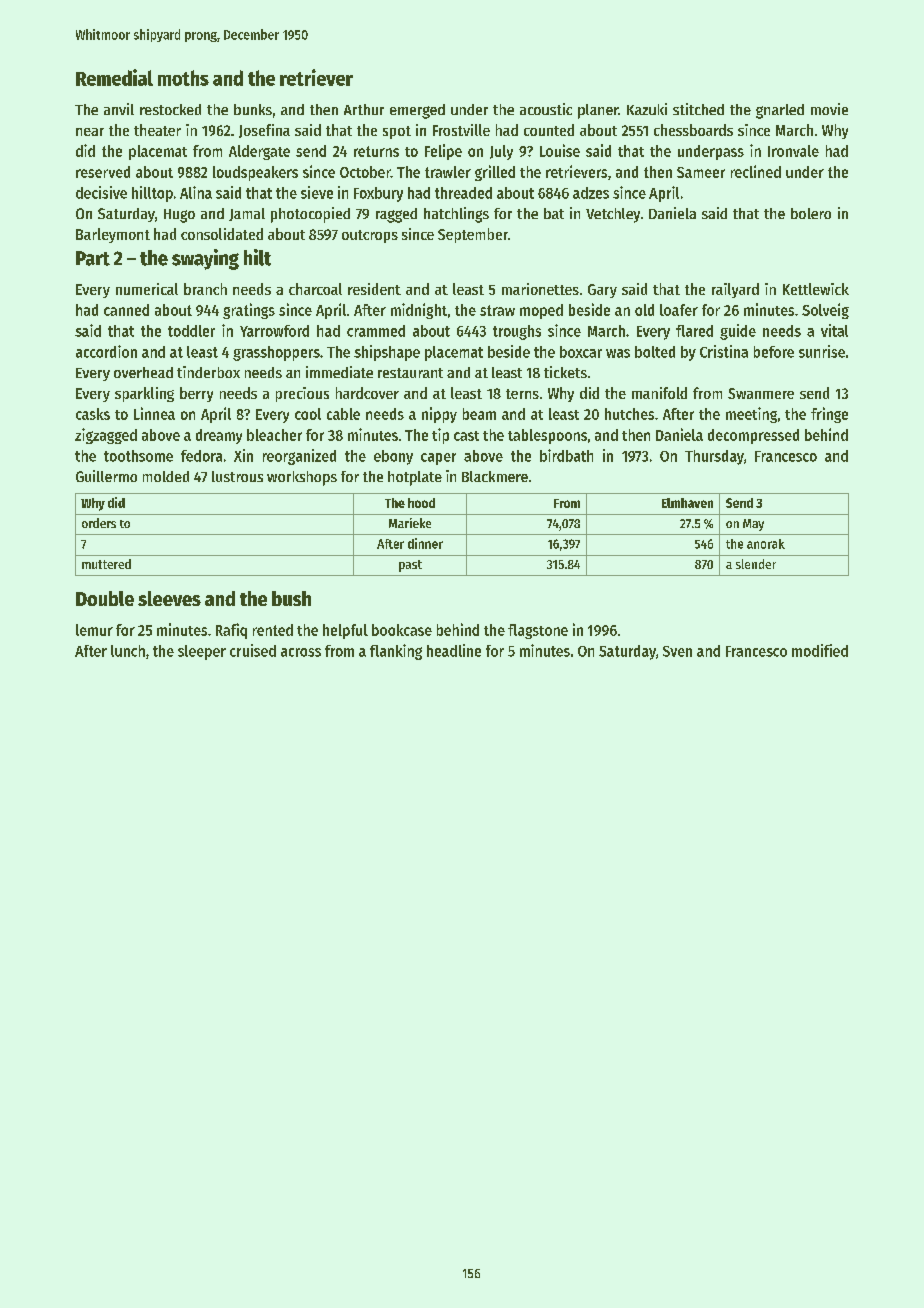  I want to click on manifold, so click(659, 393).
